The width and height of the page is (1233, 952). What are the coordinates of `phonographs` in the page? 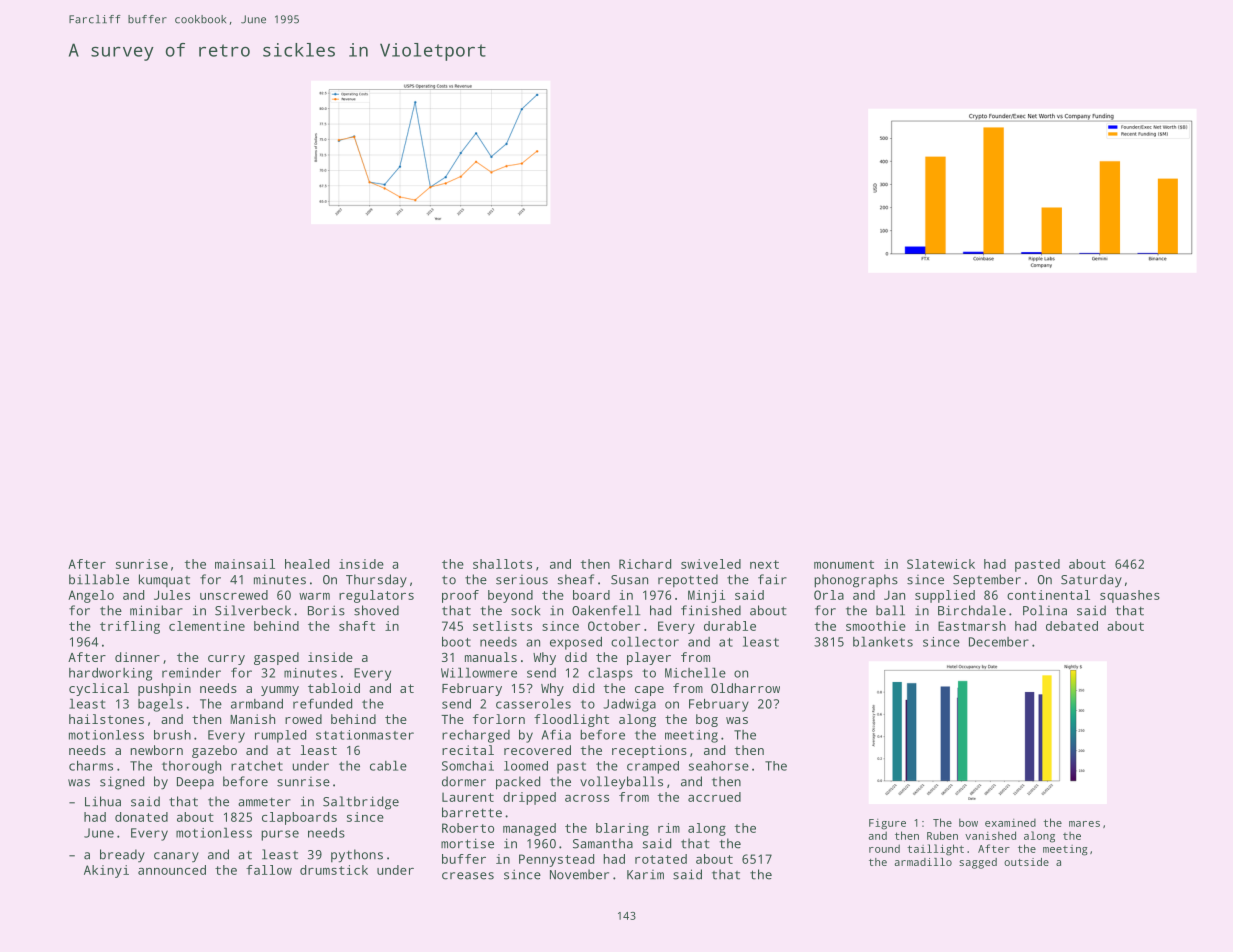 It's located at (856, 581).
